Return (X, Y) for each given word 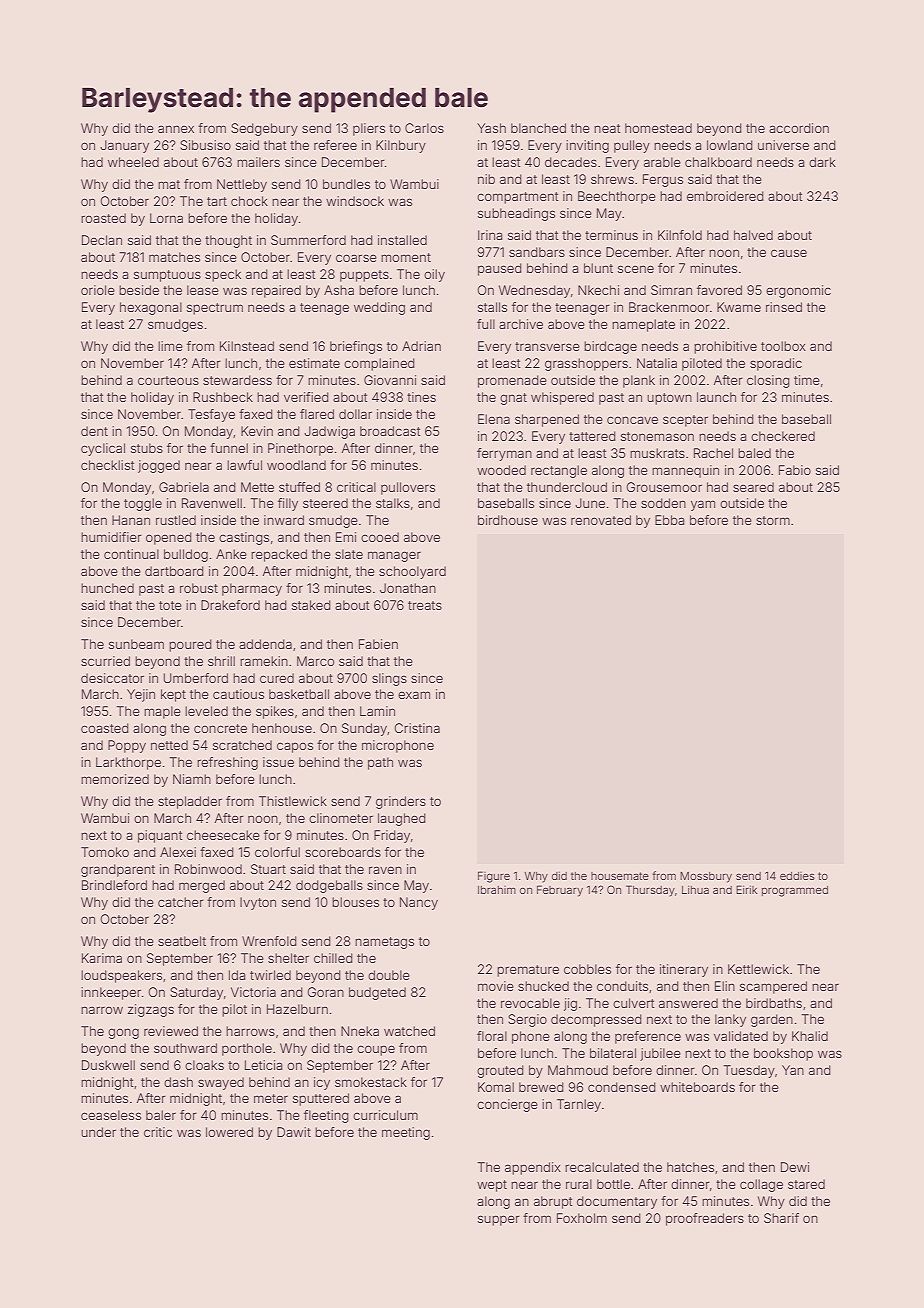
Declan (102, 240)
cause (789, 253)
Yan (793, 1070)
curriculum (385, 1115)
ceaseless (111, 1115)
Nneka (360, 1031)
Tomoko (105, 852)
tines (421, 397)
